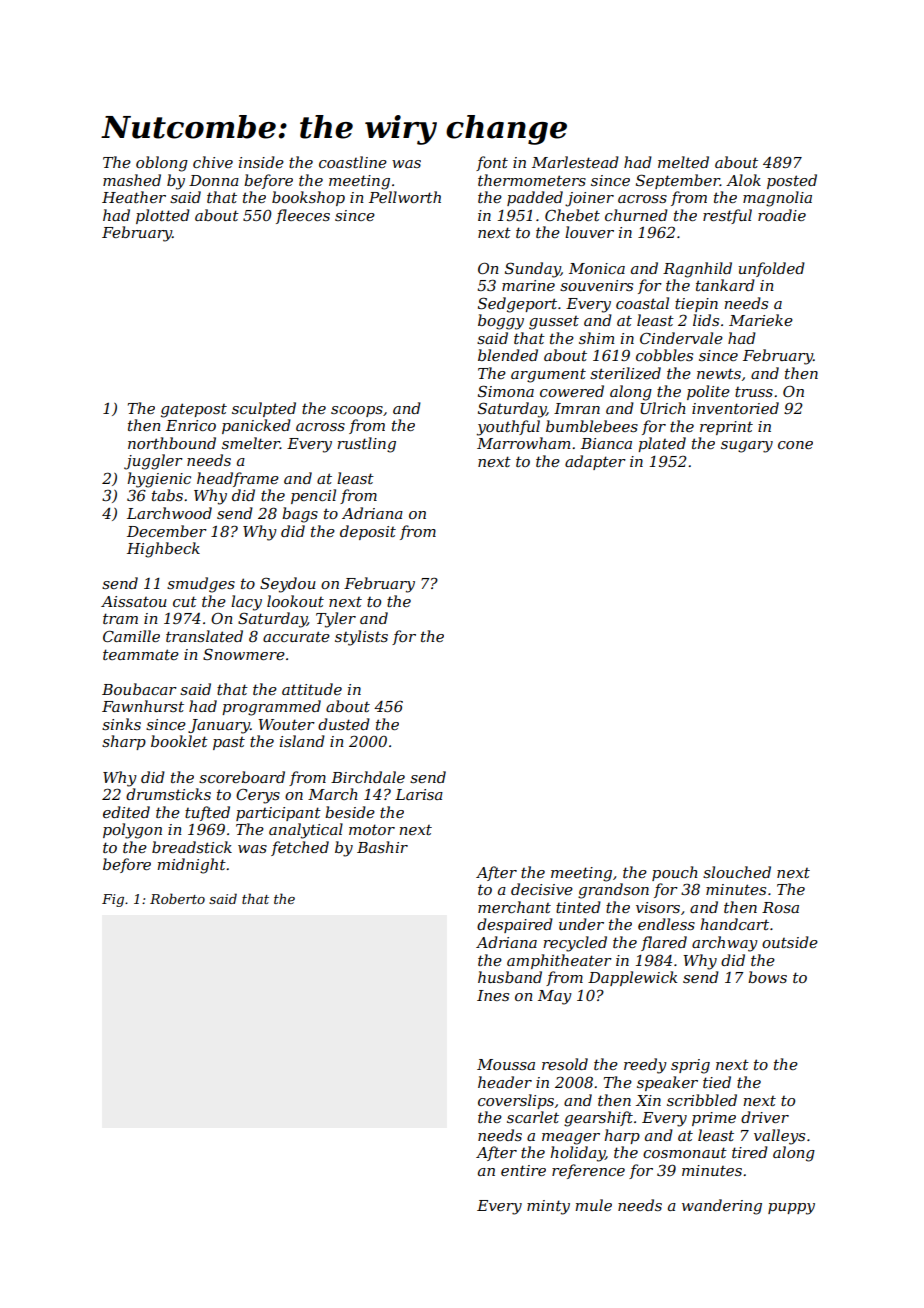  What do you see at coordinates (163, 216) in the screenshot?
I see `plotted` at bounding box center [163, 216].
